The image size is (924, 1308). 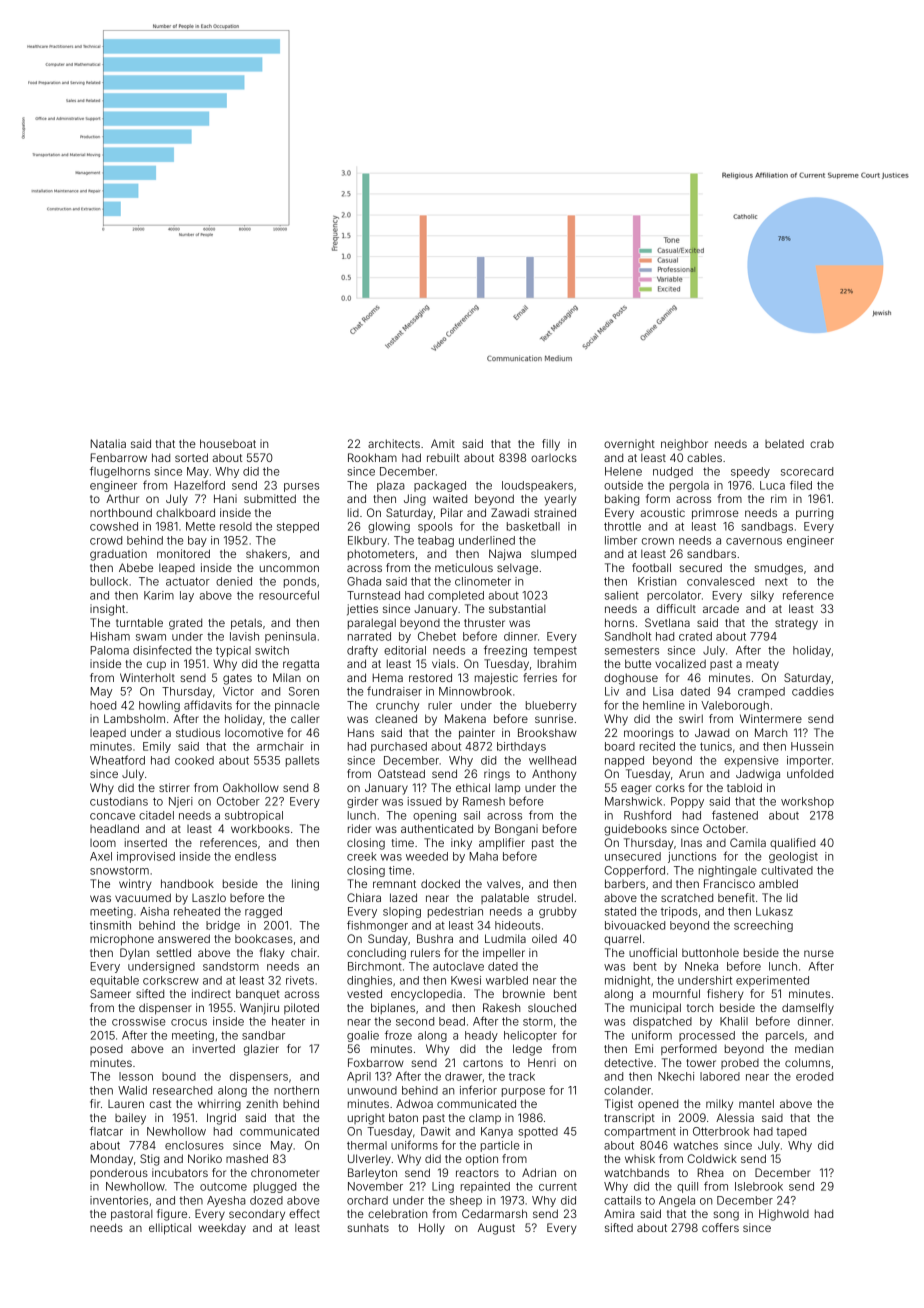 What do you see at coordinates (225, 498) in the image?
I see `Hani` at bounding box center [225, 498].
